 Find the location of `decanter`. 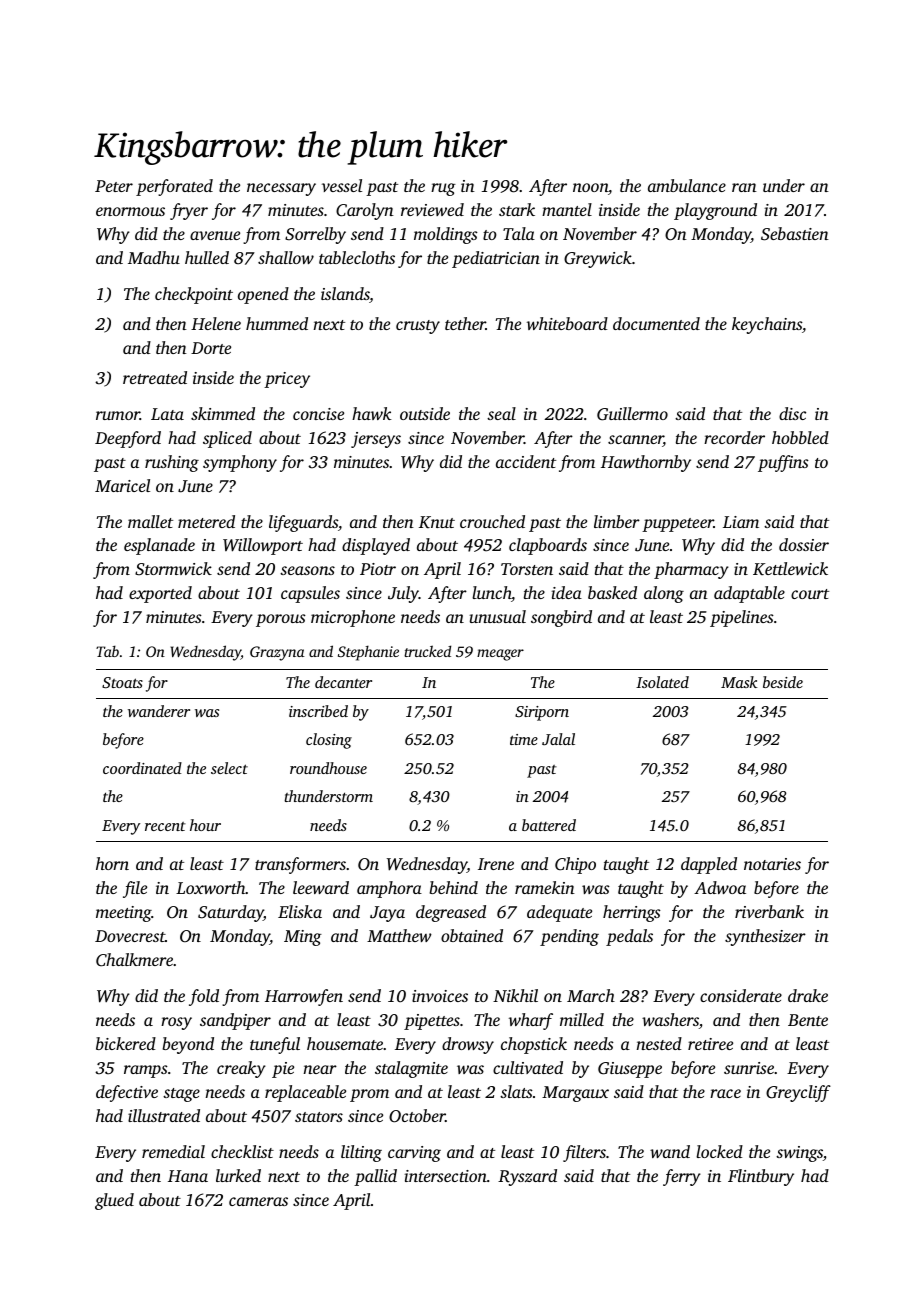

decanter is located at coordinates (343, 682).
